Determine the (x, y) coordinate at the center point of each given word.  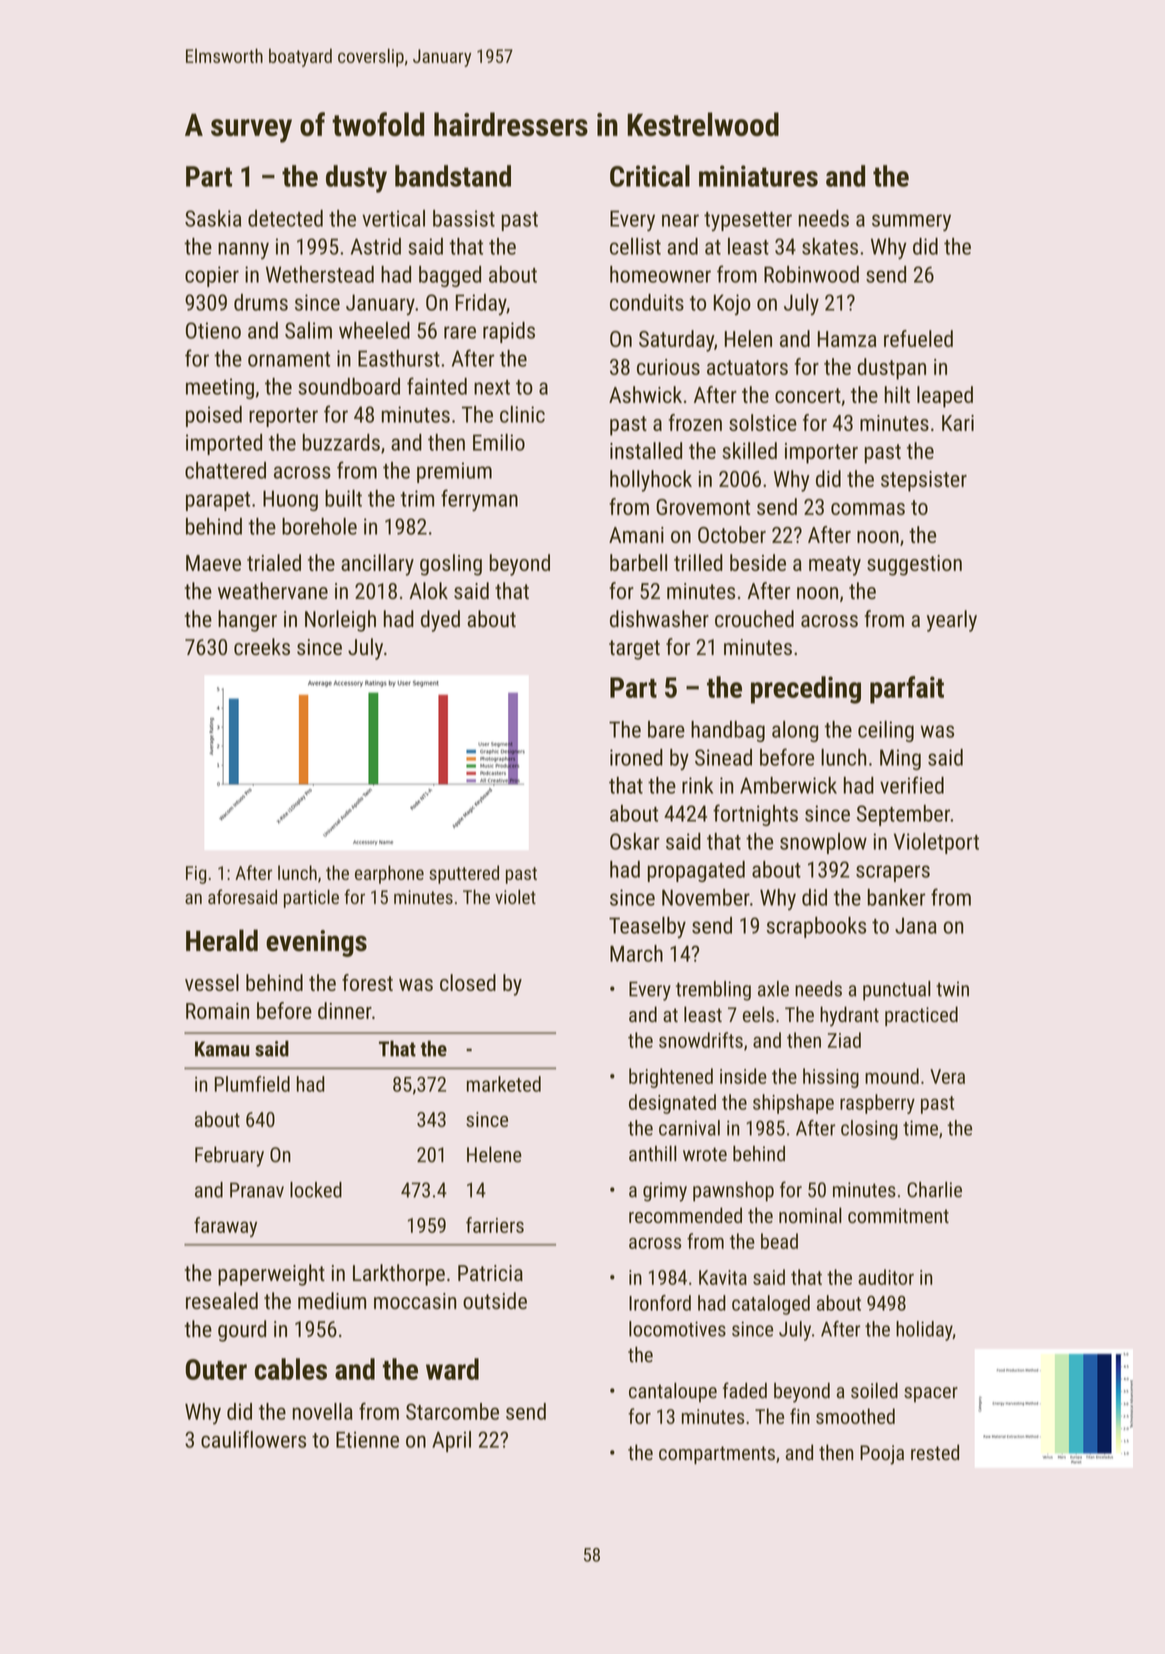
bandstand (453, 176)
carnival (689, 1128)
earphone (389, 874)
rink (697, 785)
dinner (345, 1010)
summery (911, 222)
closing (869, 1130)
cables (291, 1369)
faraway (225, 1227)
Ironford (660, 1303)
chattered (225, 470)
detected (285, 218)
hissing (831, 1078)
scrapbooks (816, 927)
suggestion (914, 565)
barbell (638, 562)
